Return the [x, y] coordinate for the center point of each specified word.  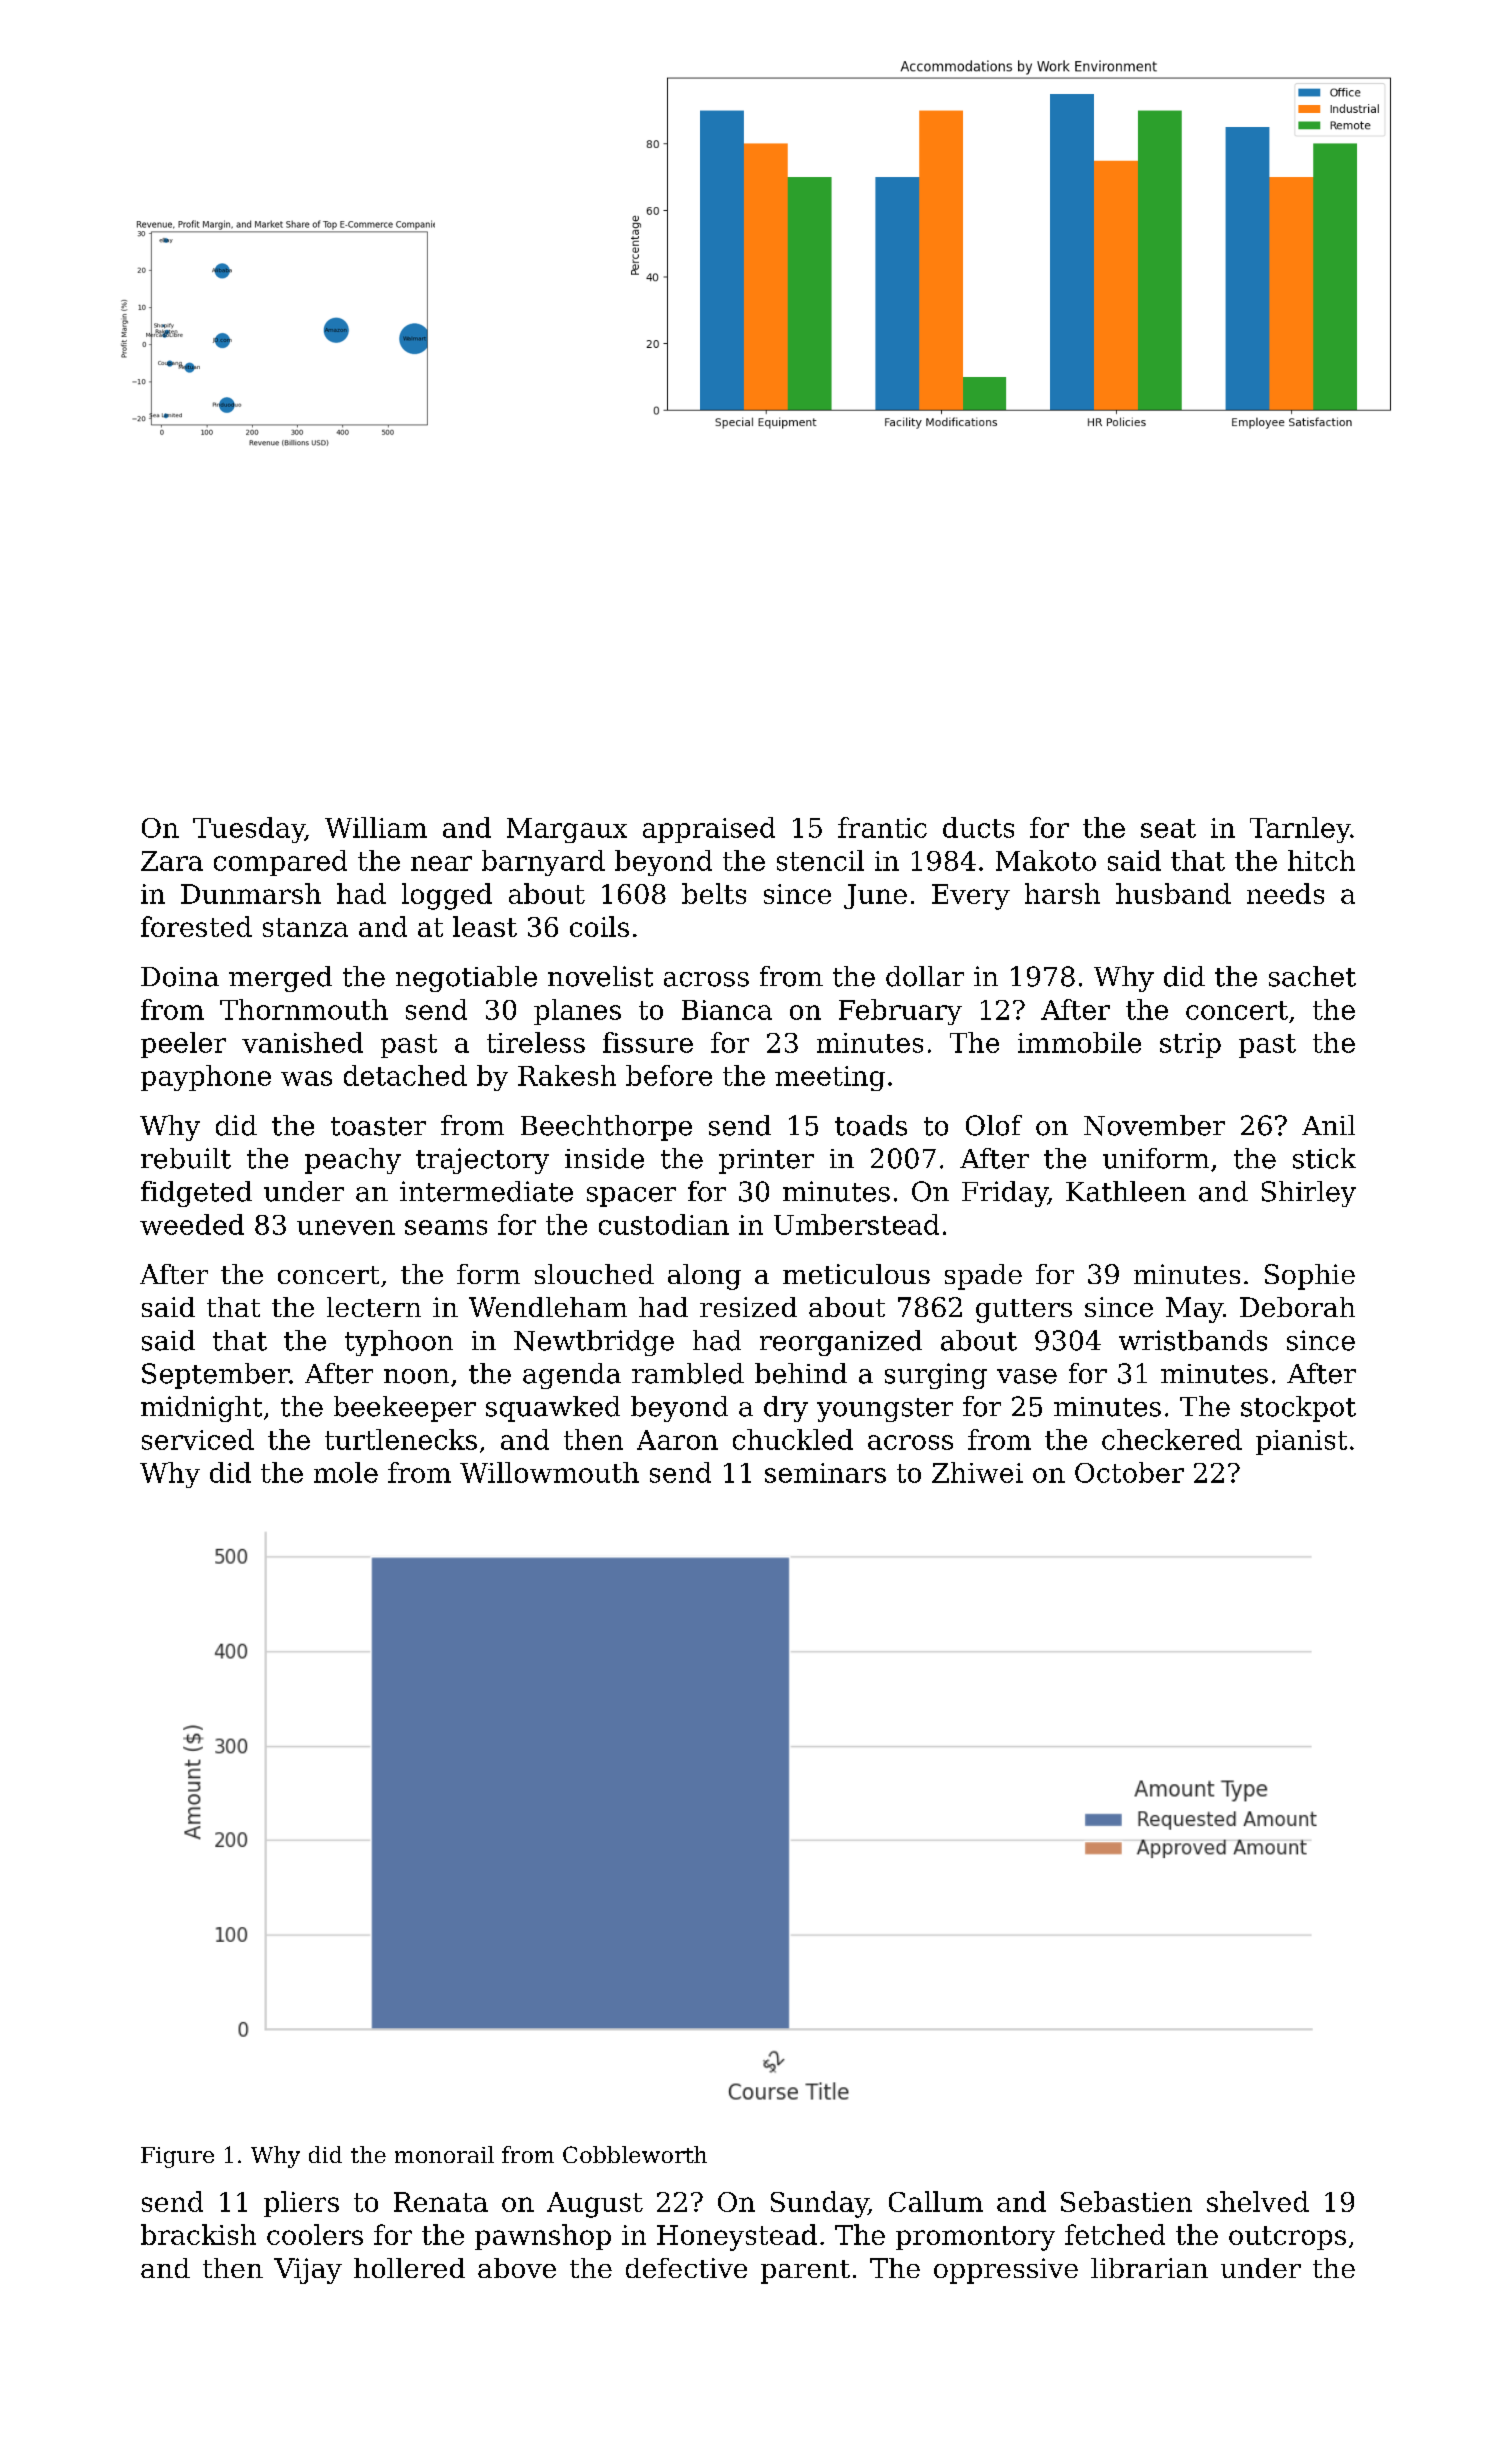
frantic [882, 827]
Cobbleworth [635, 2154]
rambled [688, 1373]
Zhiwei [977, 1472]
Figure [177, 2157]
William [376, 827]
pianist [1301, 1442]
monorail [444, 2154]
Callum [936, 2201]
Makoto [1046, 860]
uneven [346, 1227]
